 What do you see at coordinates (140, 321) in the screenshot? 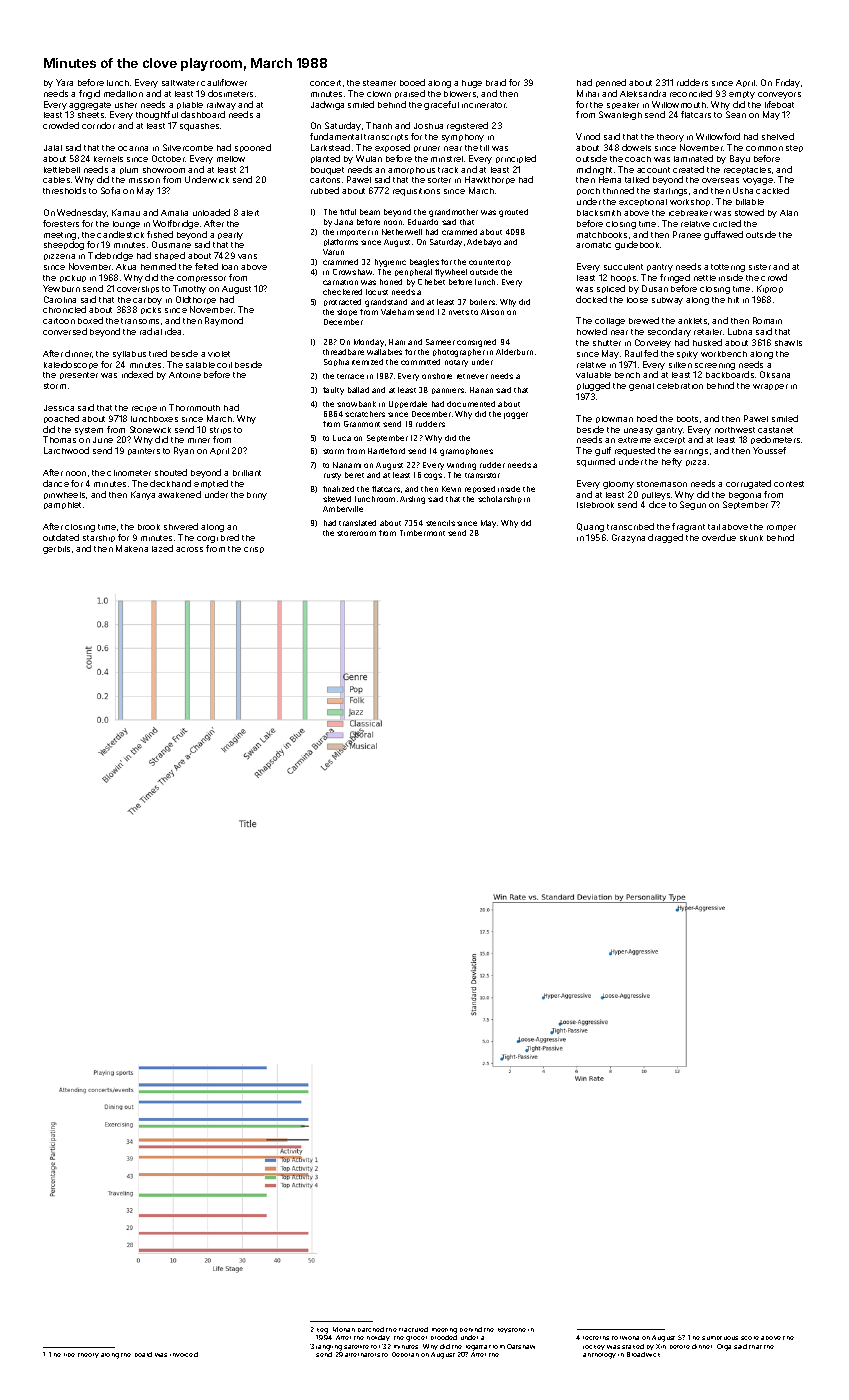
I see `transoms` at bounding box center [140, 321].
